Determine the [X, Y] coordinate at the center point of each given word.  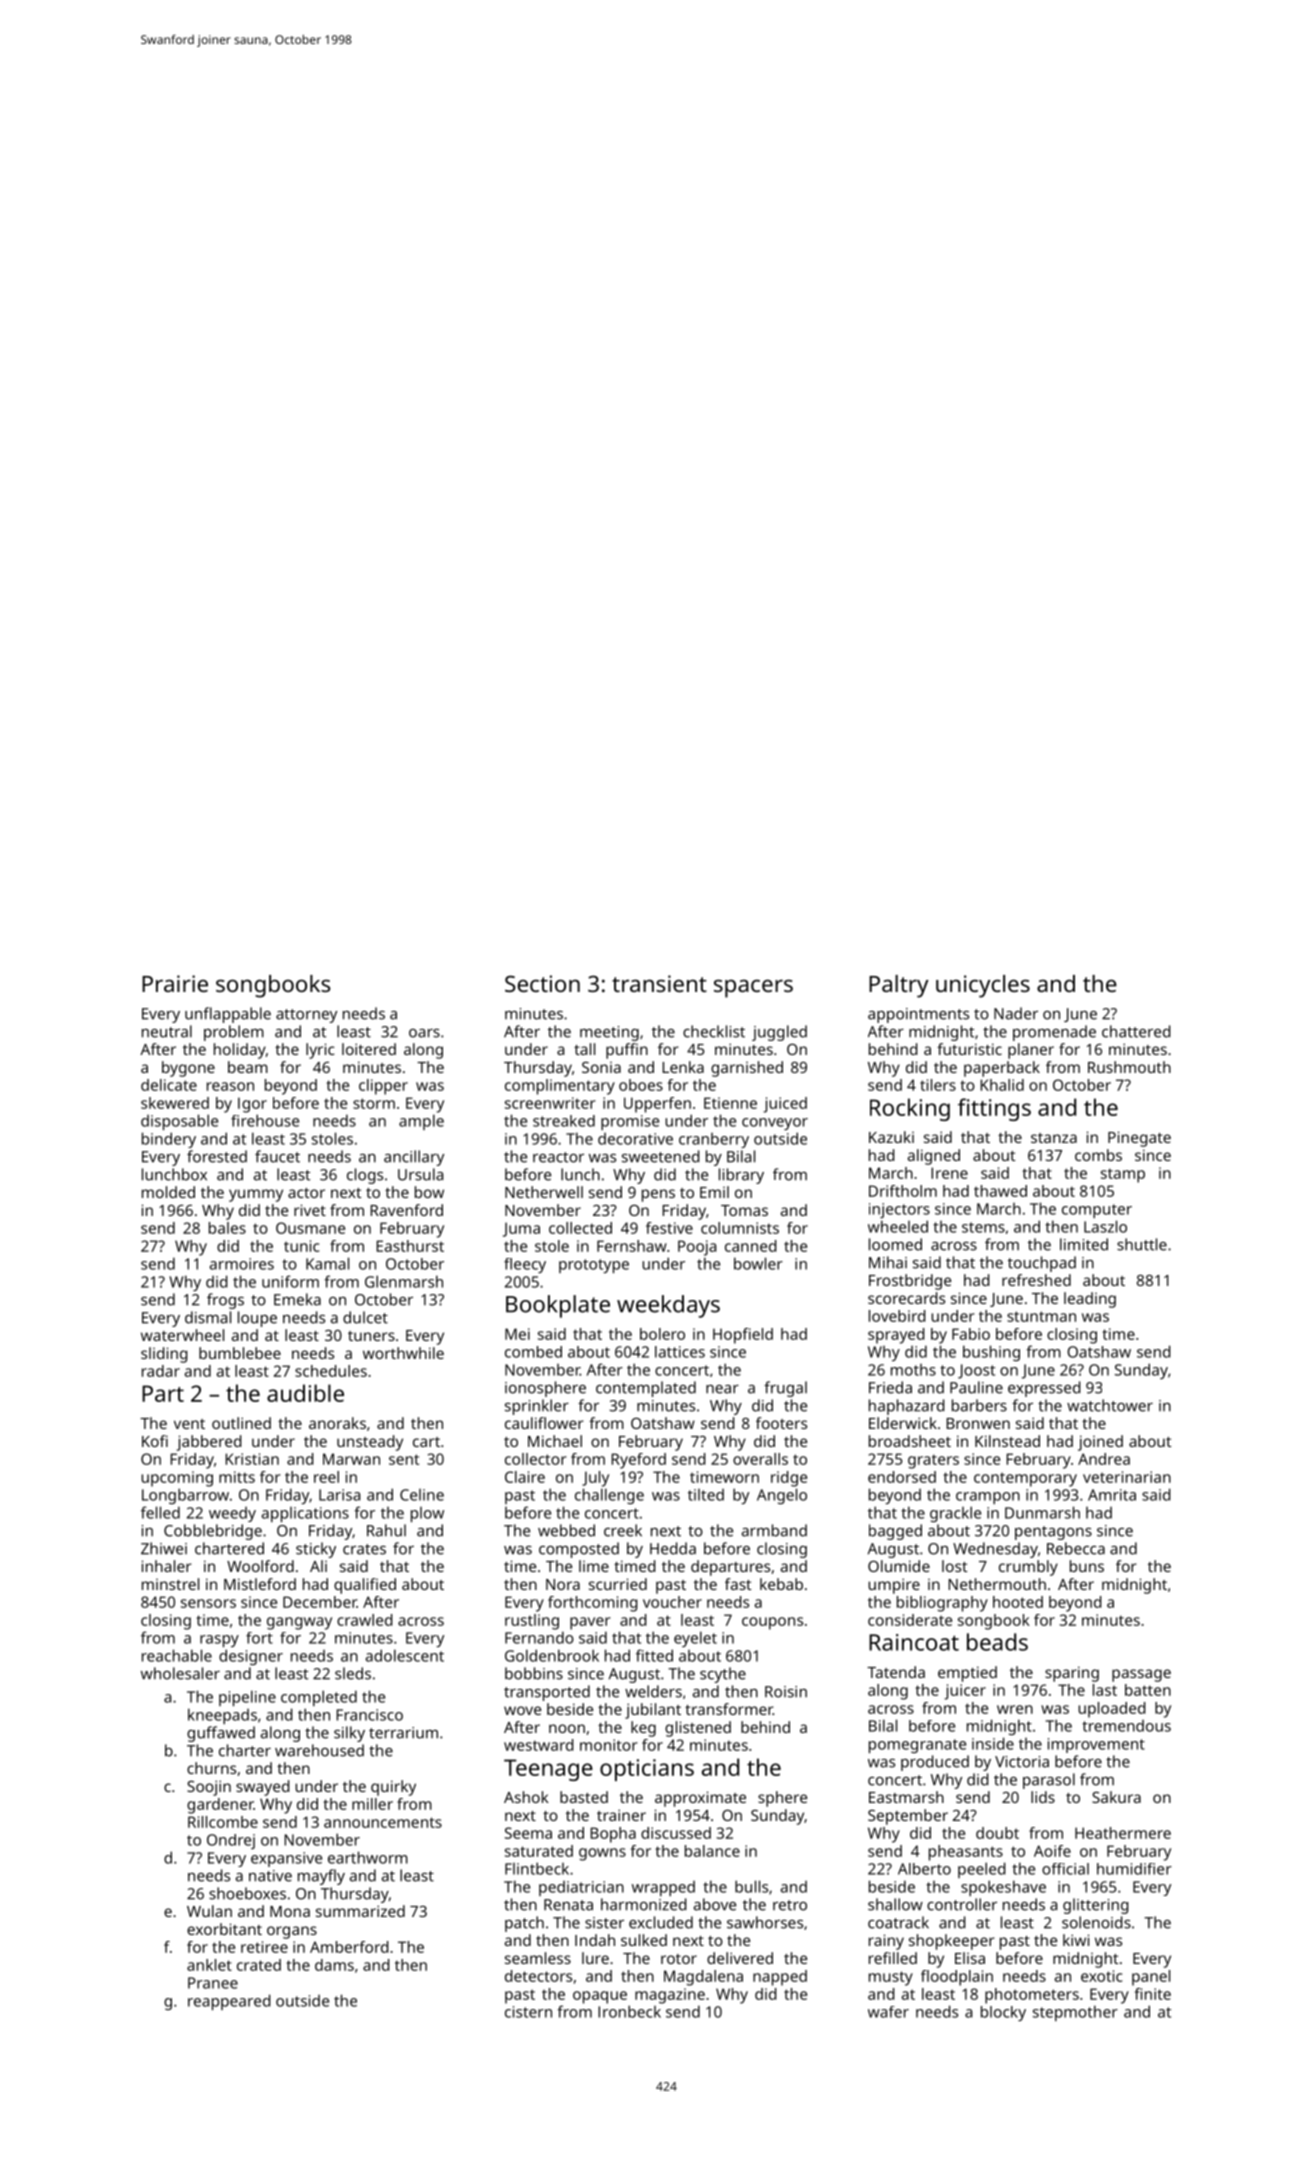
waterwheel [182, 1335]
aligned [934, 1157]
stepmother [1075, 2013]
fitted [654, 1655]
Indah [595, 1940]
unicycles [983, 986]
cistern [528, 2012]
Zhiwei [164, 1548]
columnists [740, 1228]
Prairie [175, 983]
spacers [753, 988]
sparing [1072, 1674]
